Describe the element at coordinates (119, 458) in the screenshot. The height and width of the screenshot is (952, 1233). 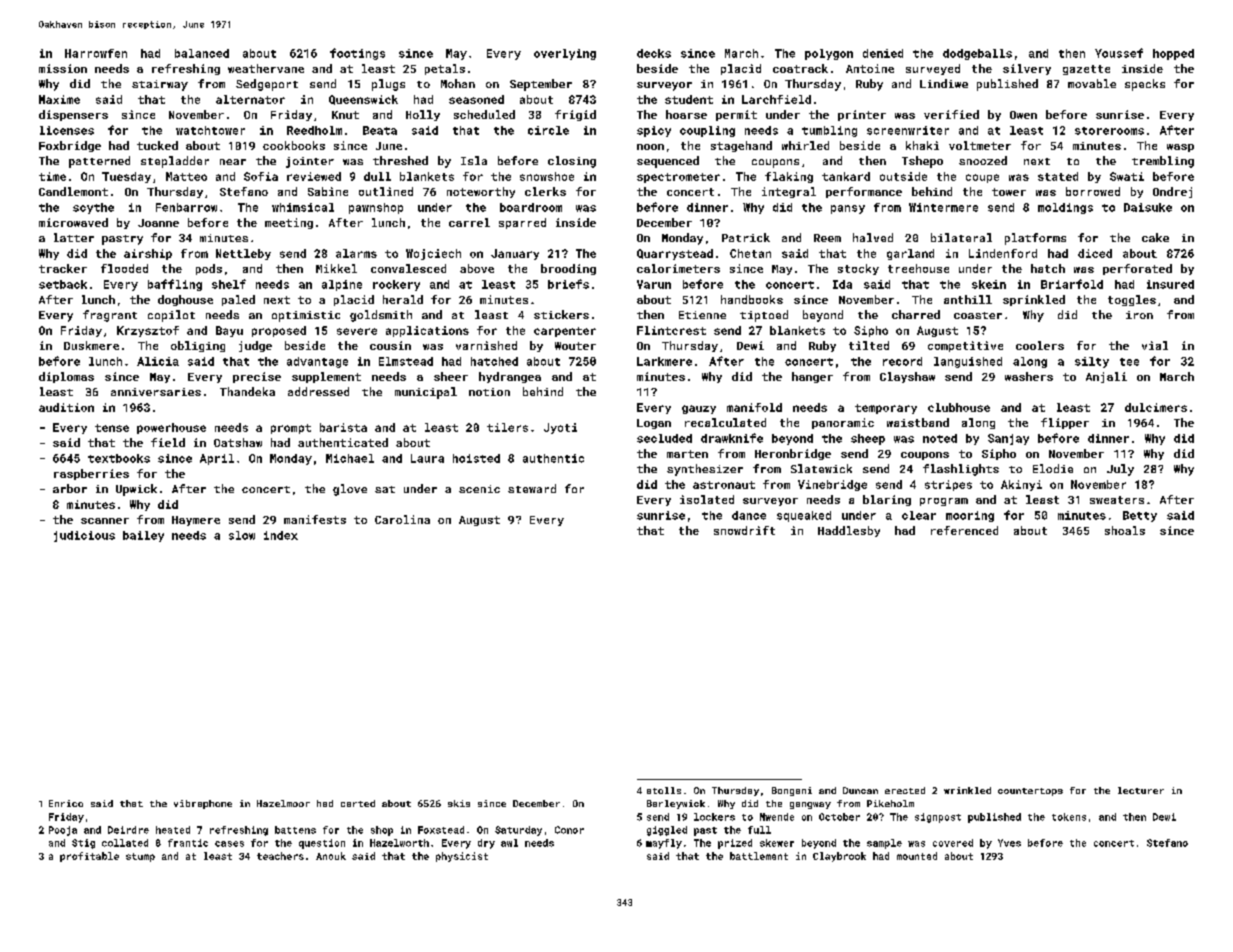
I see `textbooks` at that location.
